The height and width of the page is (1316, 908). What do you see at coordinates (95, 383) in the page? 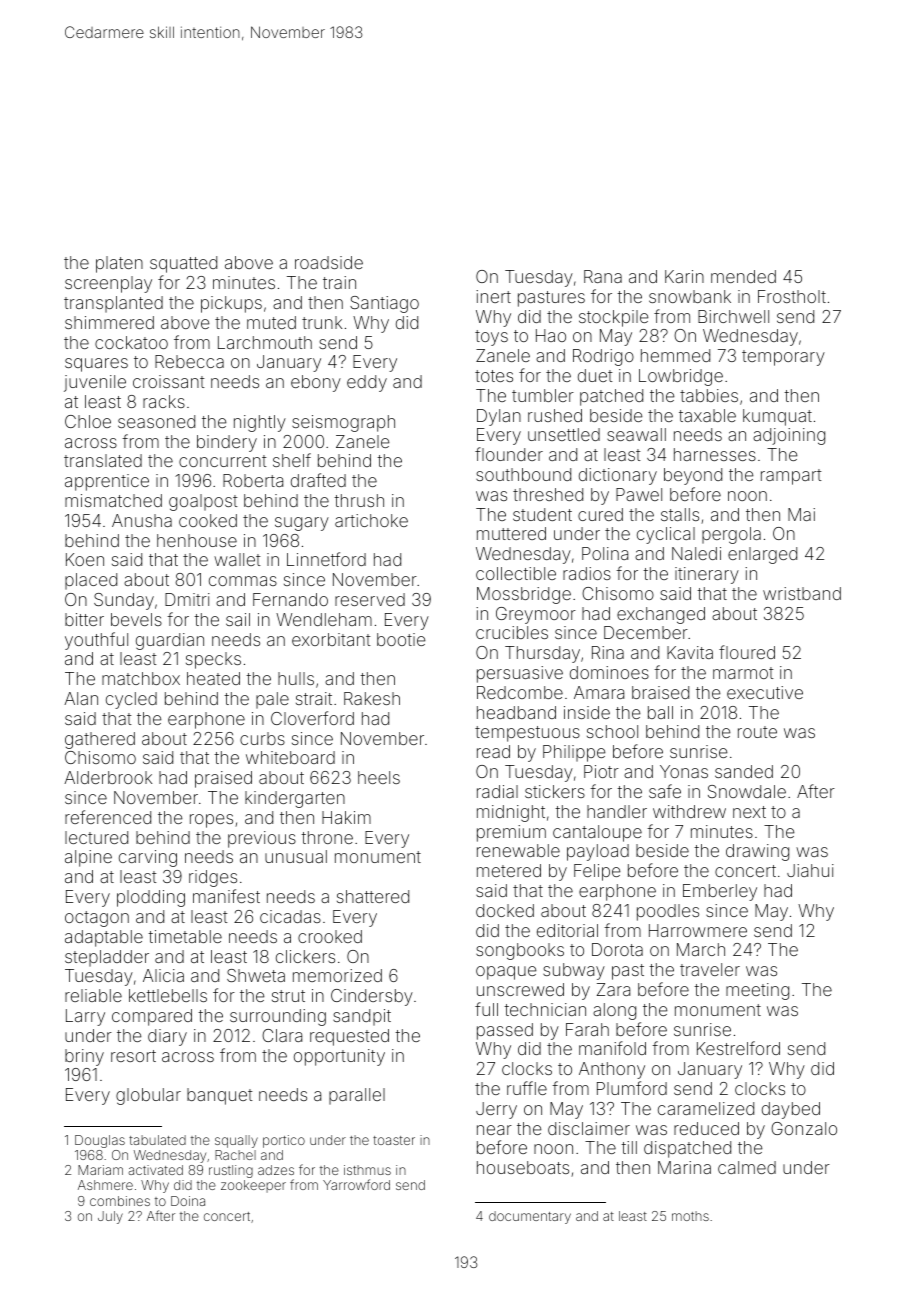
I see `juvenile` at bounding box center [95, 383].
